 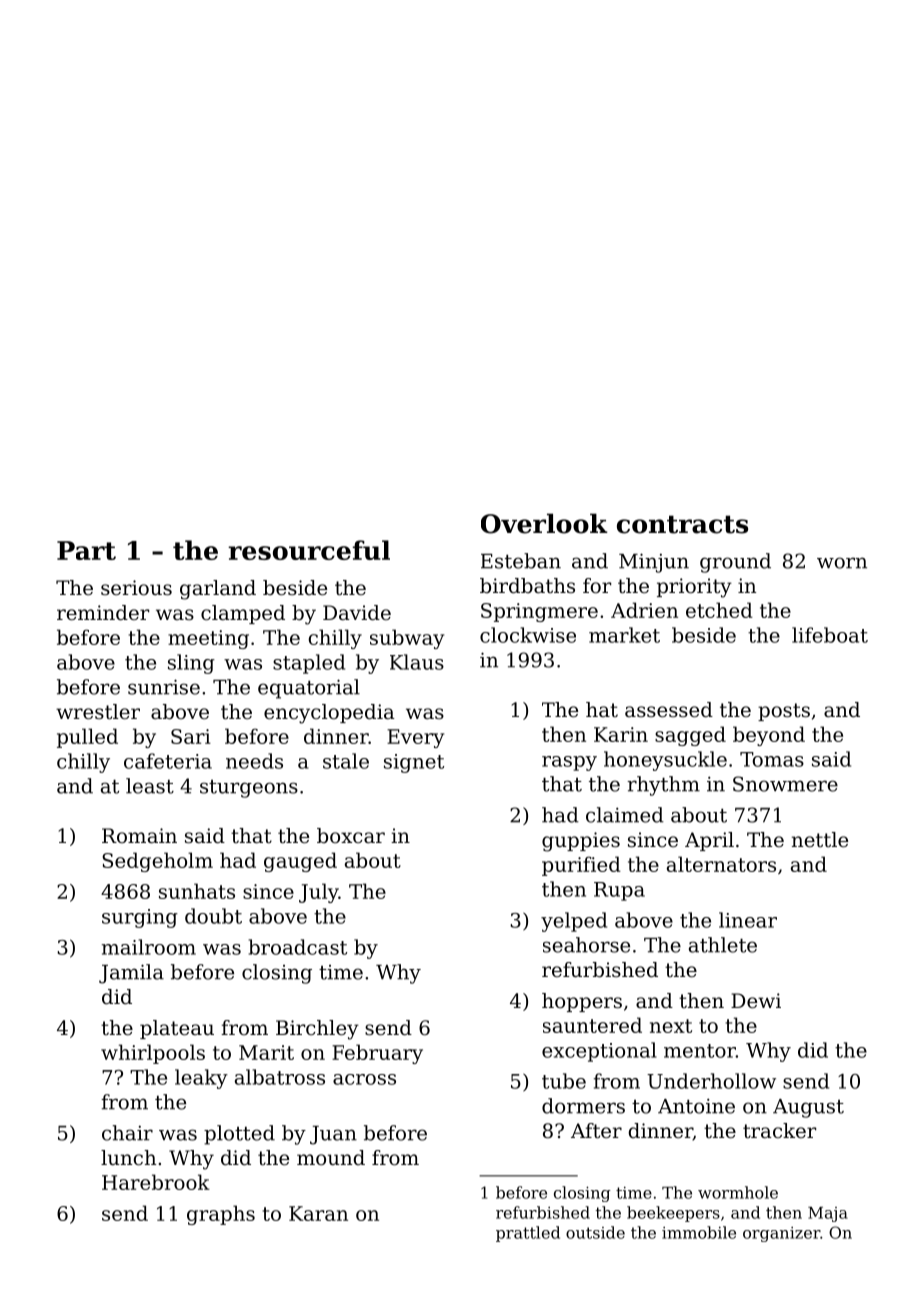 What do you see at coordinates (221, 1215) in the screenshot?
I see `graphs` at bounding box center [221, 1215].
